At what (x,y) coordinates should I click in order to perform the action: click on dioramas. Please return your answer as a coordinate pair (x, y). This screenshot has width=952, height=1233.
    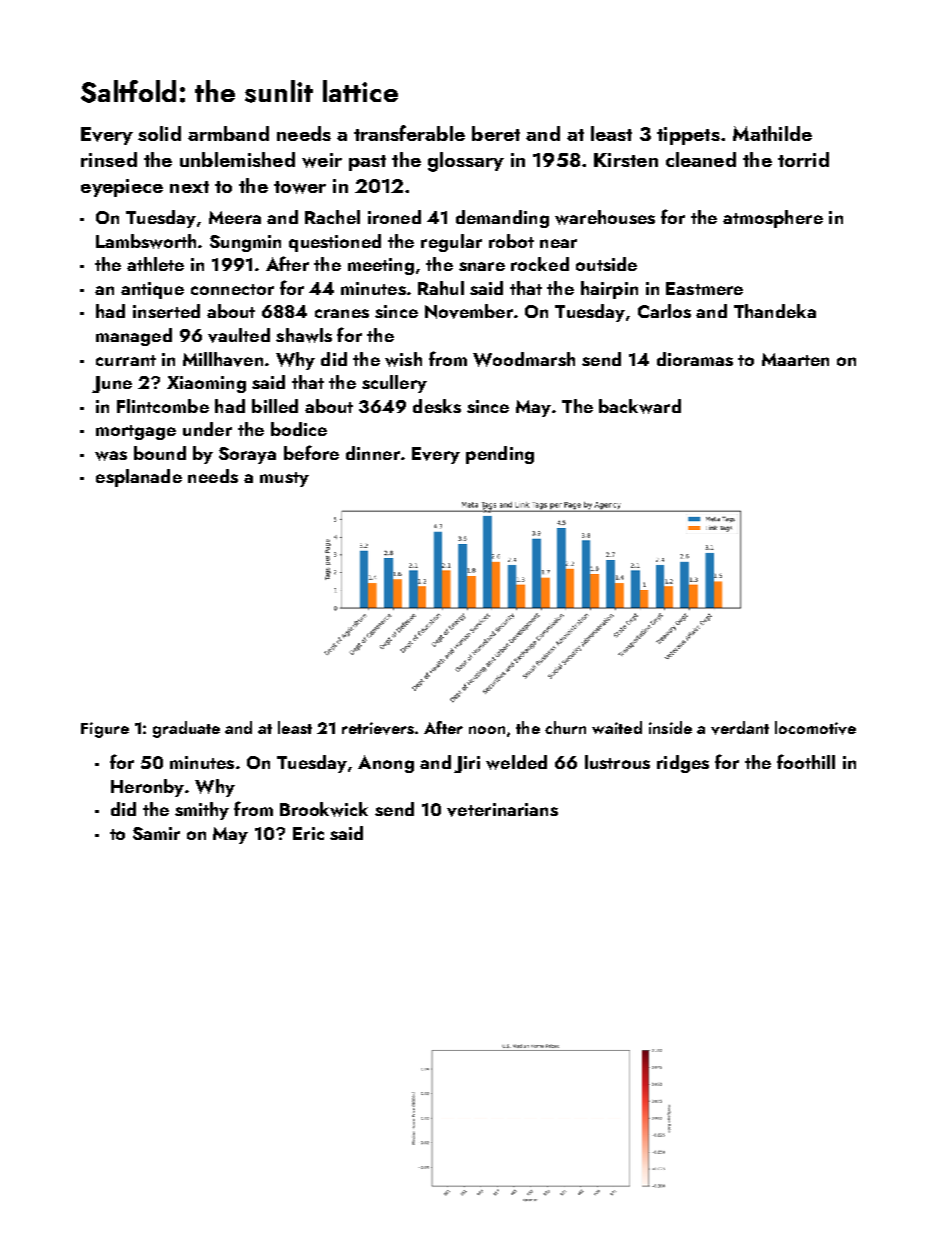
    Looking at the image, I should click on (695, 359).
